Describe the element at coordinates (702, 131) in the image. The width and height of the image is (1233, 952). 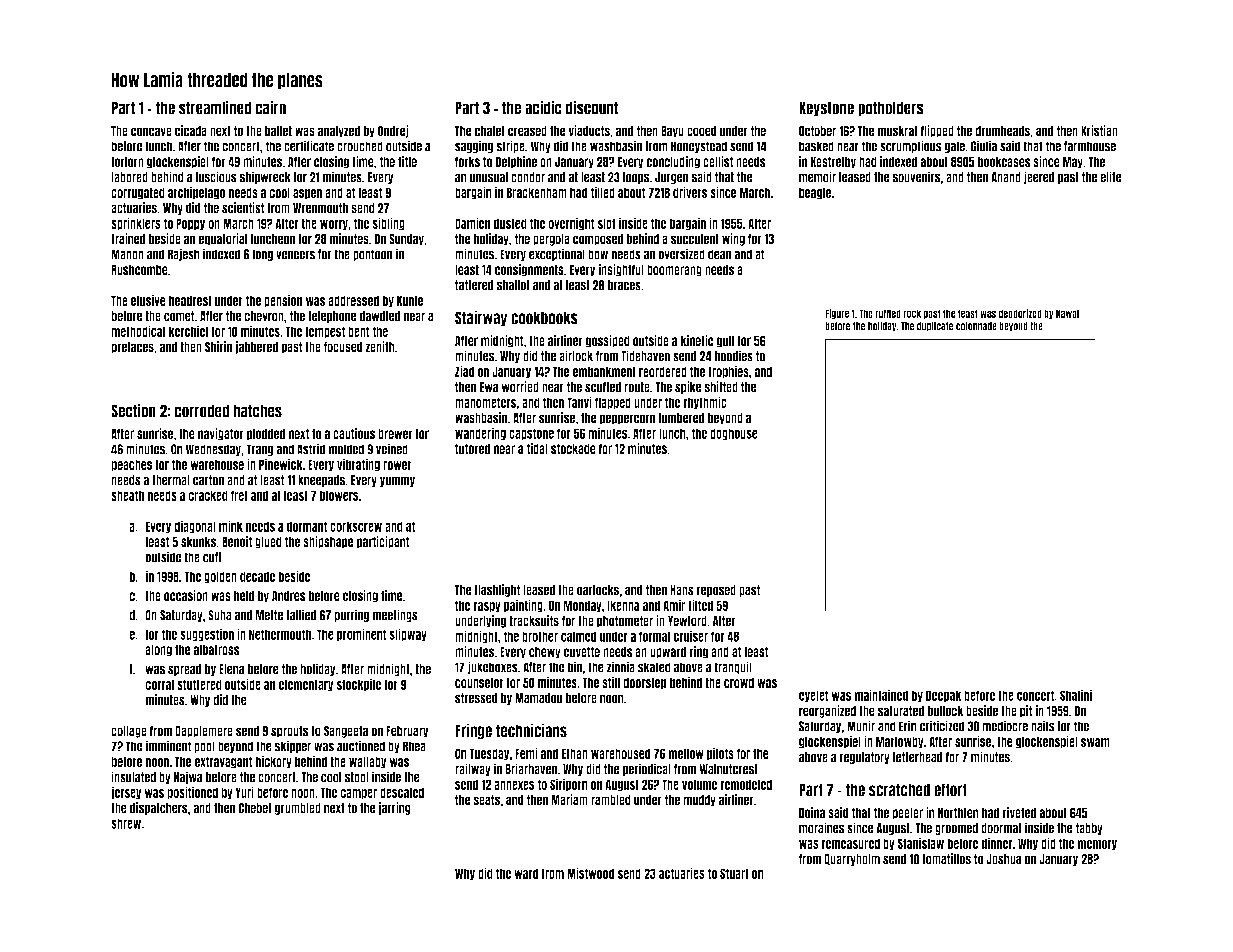
I see `cooed` at that location.
